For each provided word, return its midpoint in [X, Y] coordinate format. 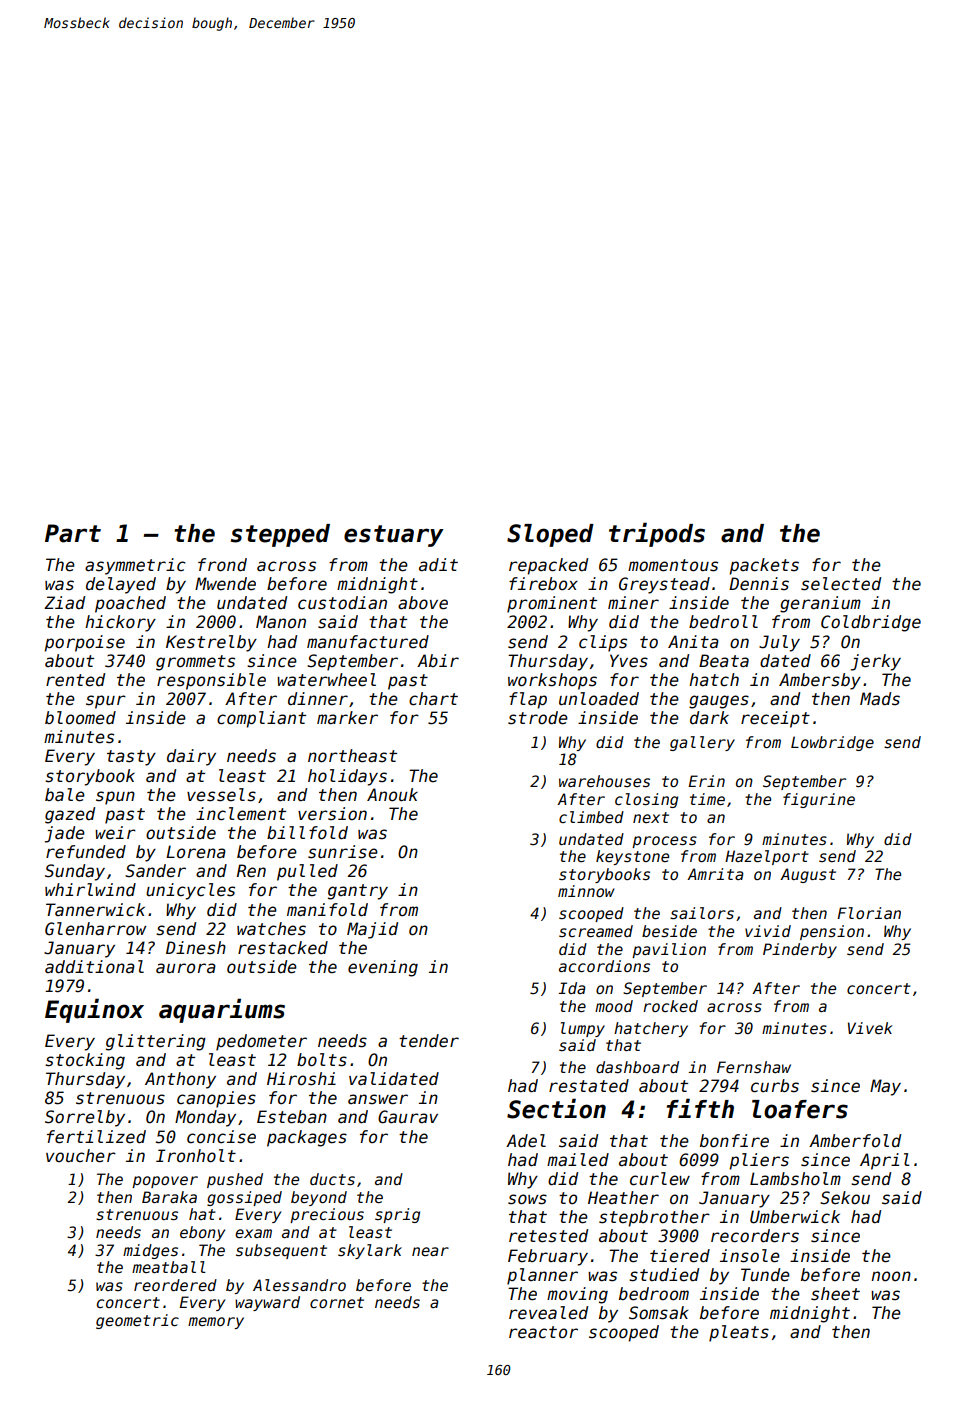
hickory [120, 623]
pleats [739, 1333]
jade [65, 834]
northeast [352, 756]
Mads [880, 699]
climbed [591, 817]
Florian [869, 913]
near [430, 1251]
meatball [169, 1267]
